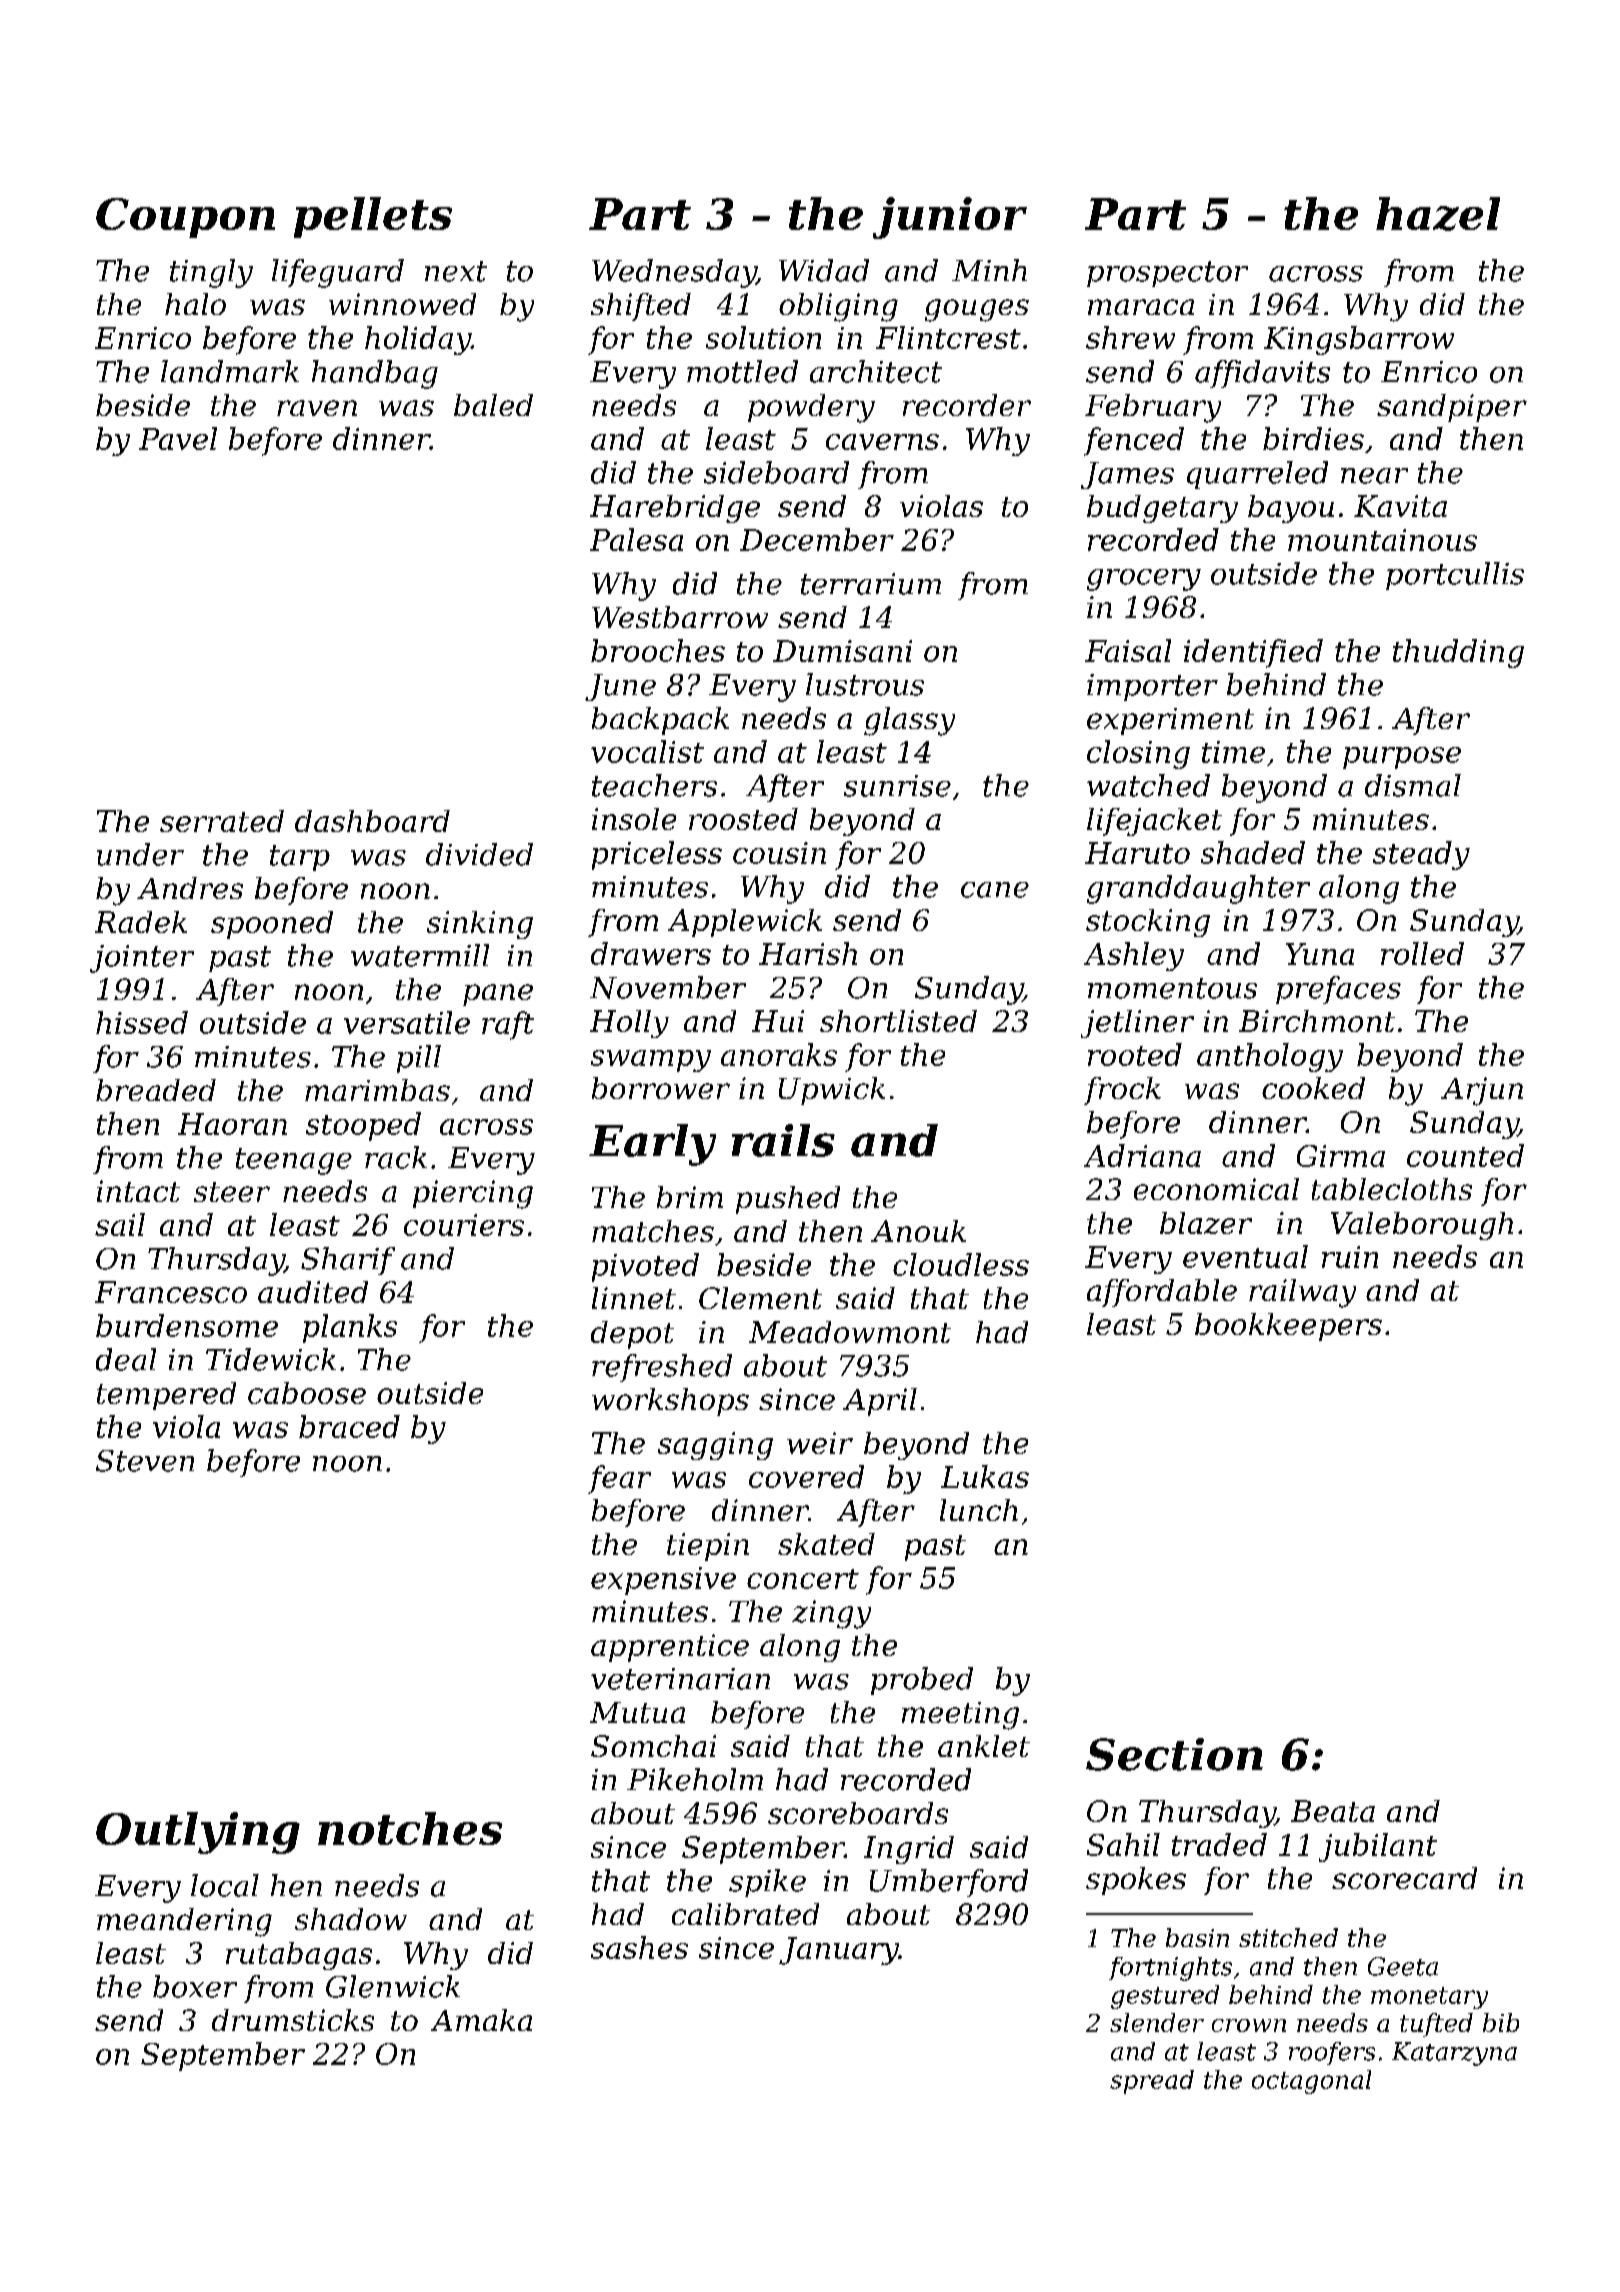  Describe the element at coordinates (473, 1194) in the screenshot. I see `piercing` at that location.
